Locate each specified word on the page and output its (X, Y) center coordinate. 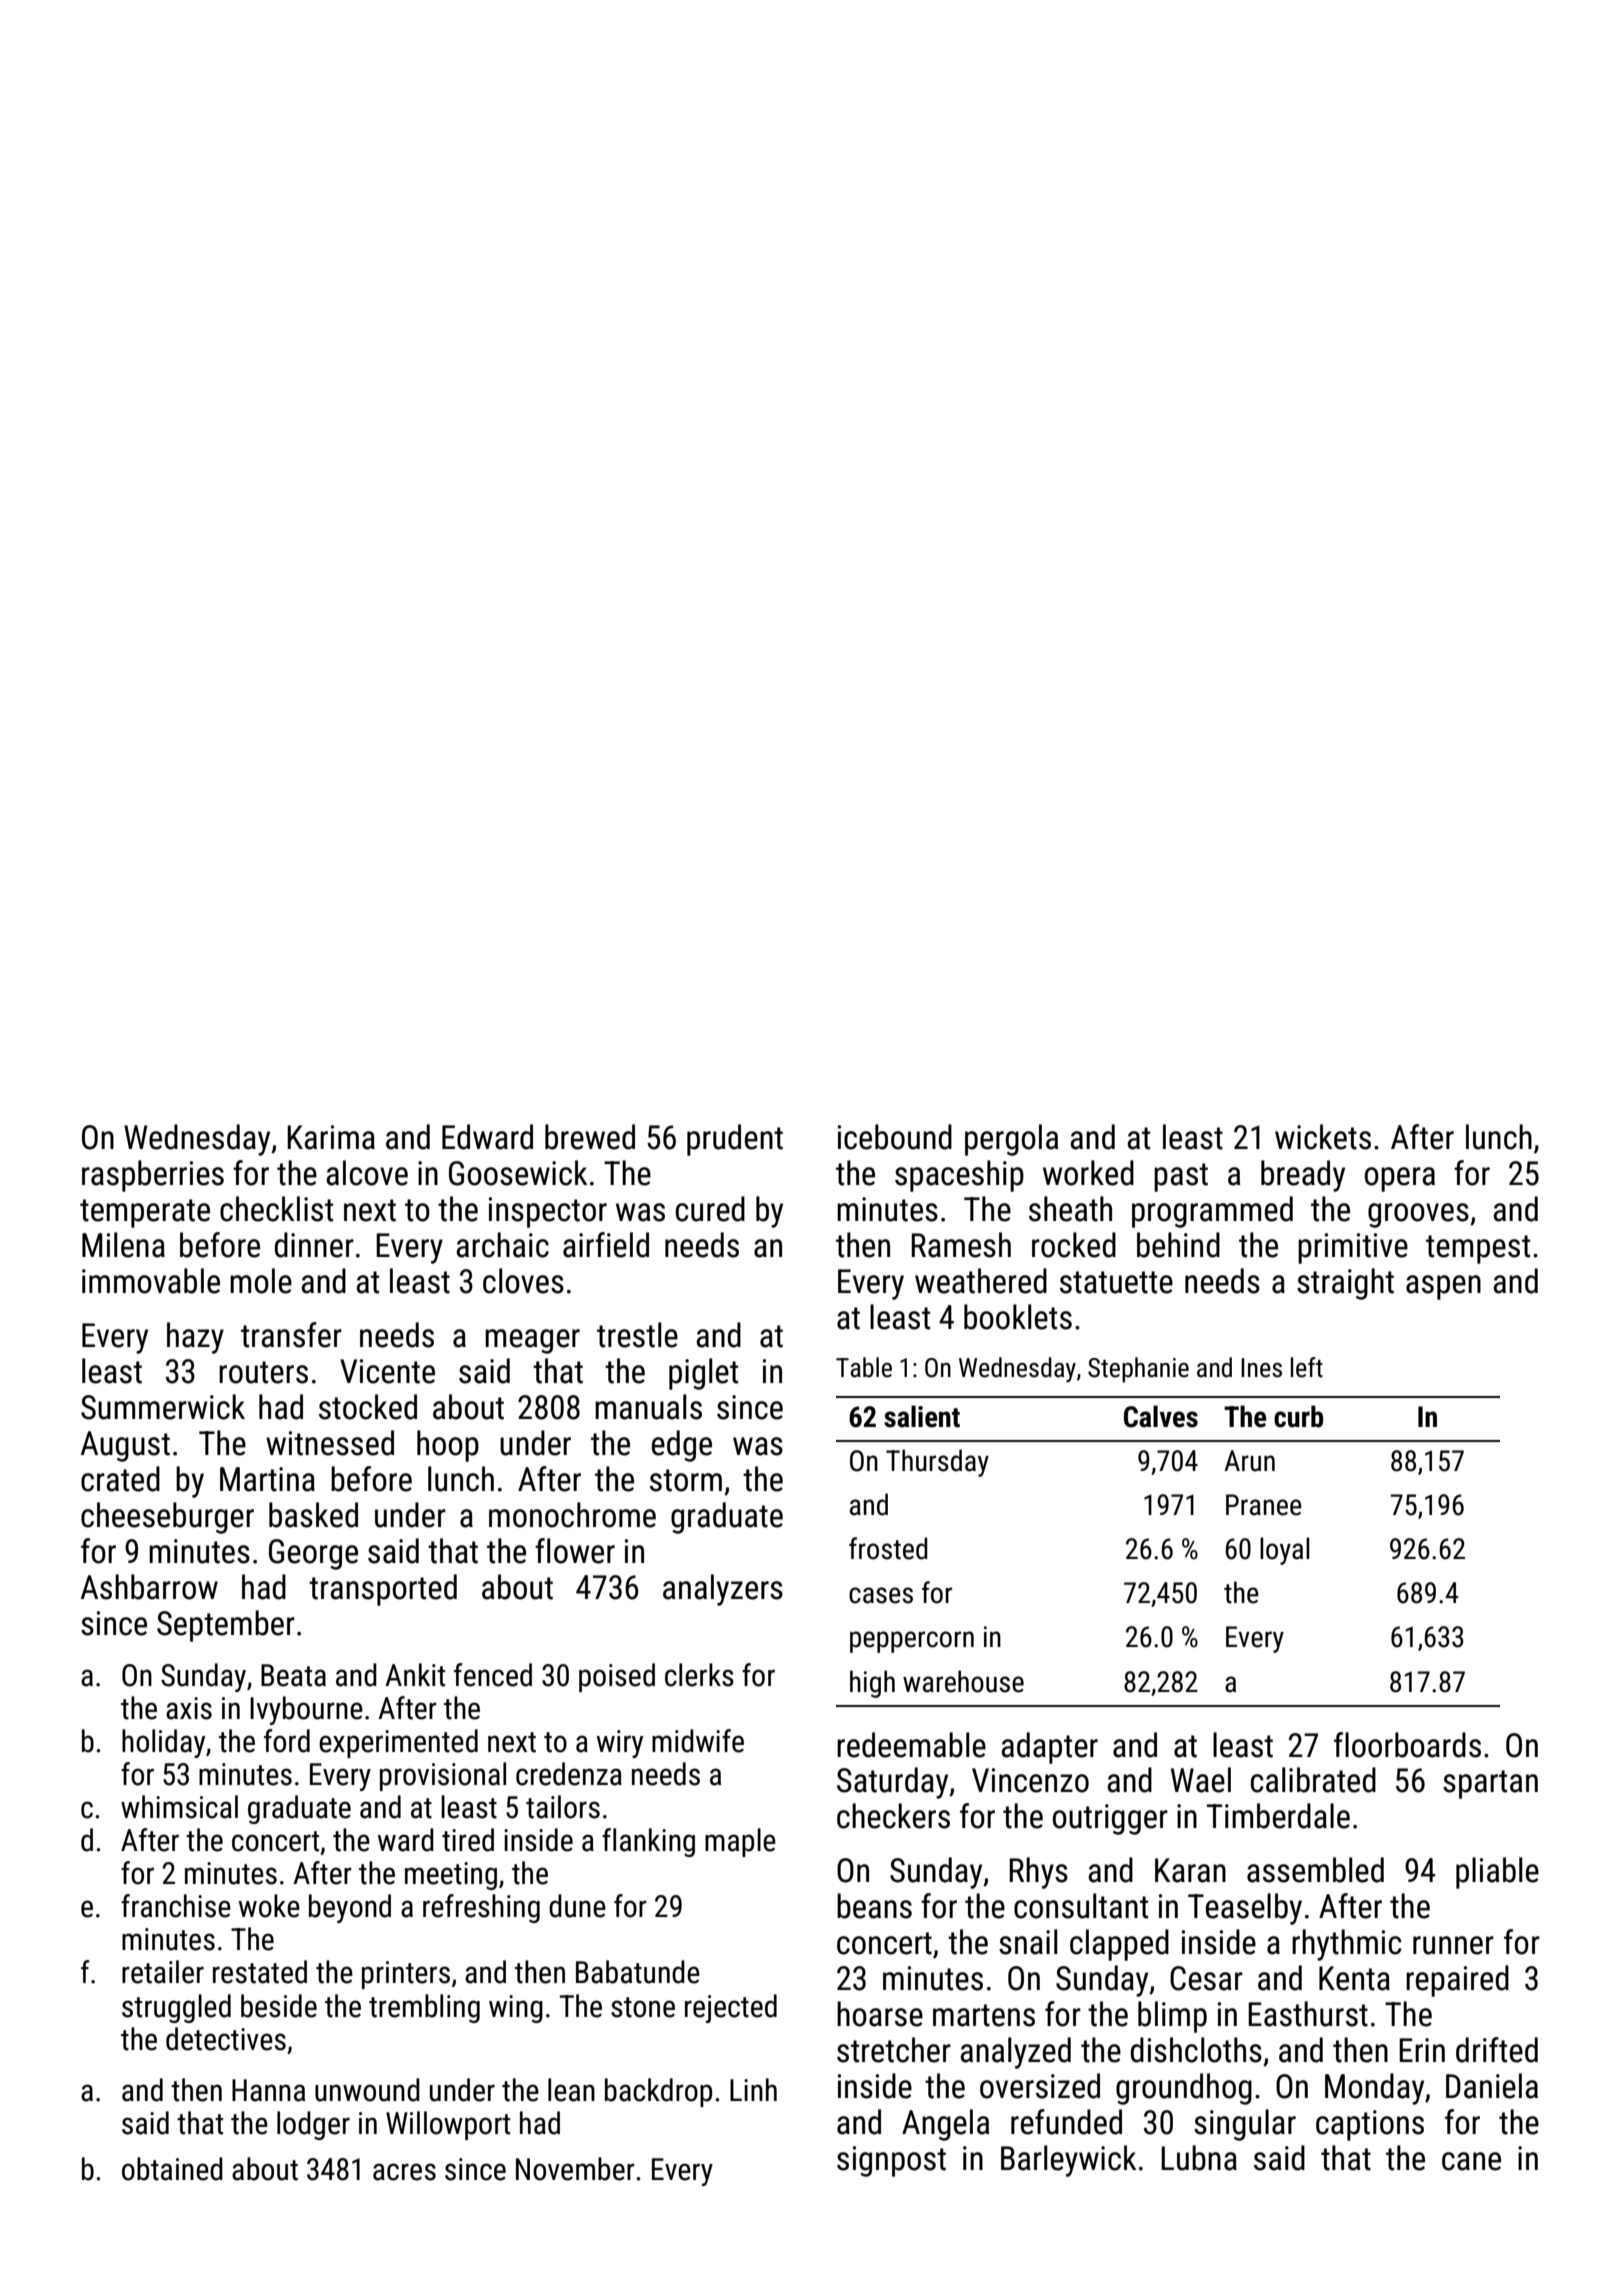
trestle (637, 1335)
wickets (1323, 1137)
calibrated (1313, 1780)
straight (1345, 1284)
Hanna (268, 2090)
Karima (331, 1137)
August (125, 1446)
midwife (698, 1741)
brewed (590, 1137)
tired (468, 1840)
